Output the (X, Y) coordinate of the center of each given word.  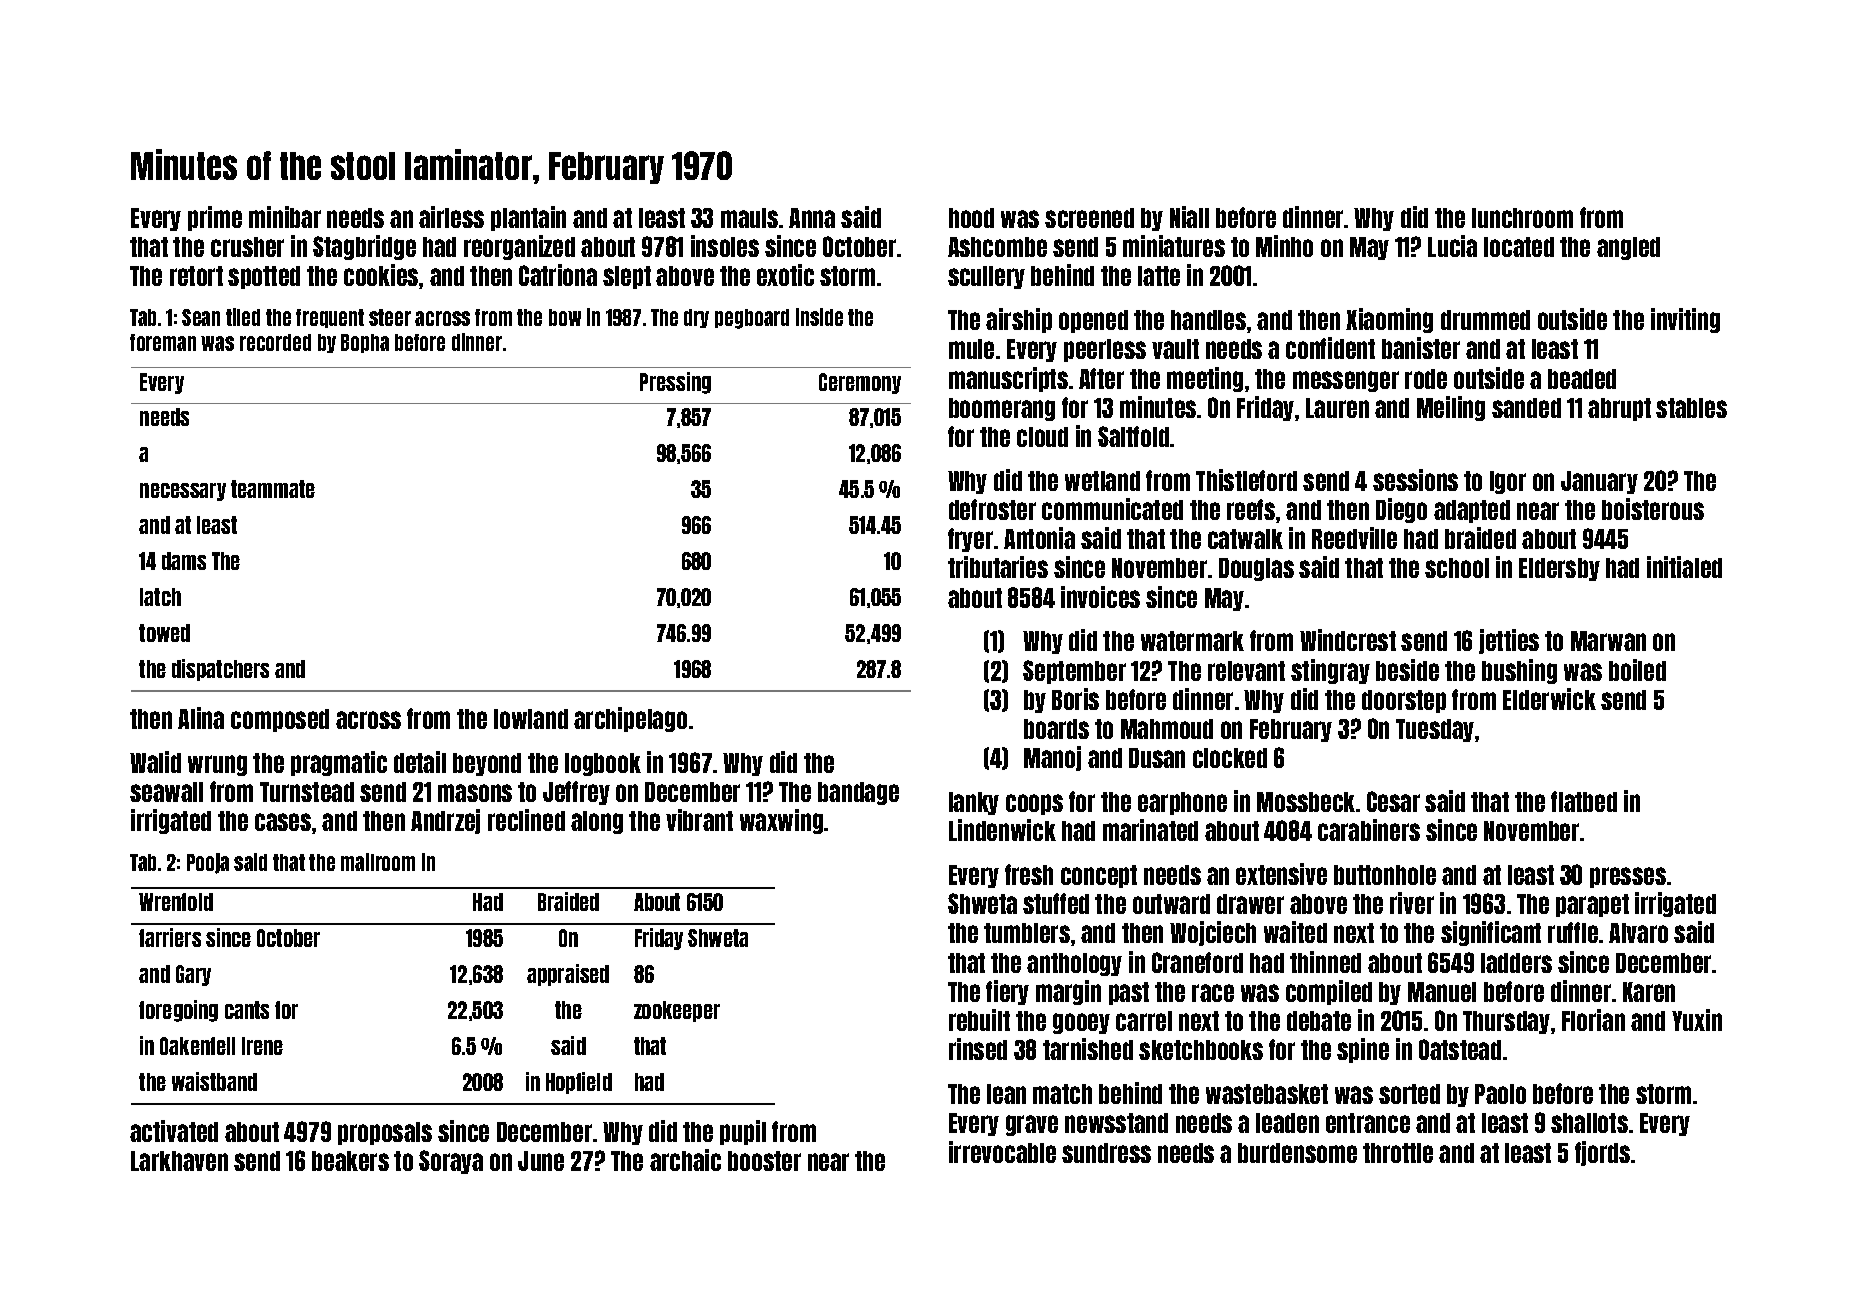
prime (215, 218)
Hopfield (579, 1083)
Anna (812, 218)
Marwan (1608, 641)
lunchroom (1522, 218)
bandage (858, 793)
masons (475, 793)
